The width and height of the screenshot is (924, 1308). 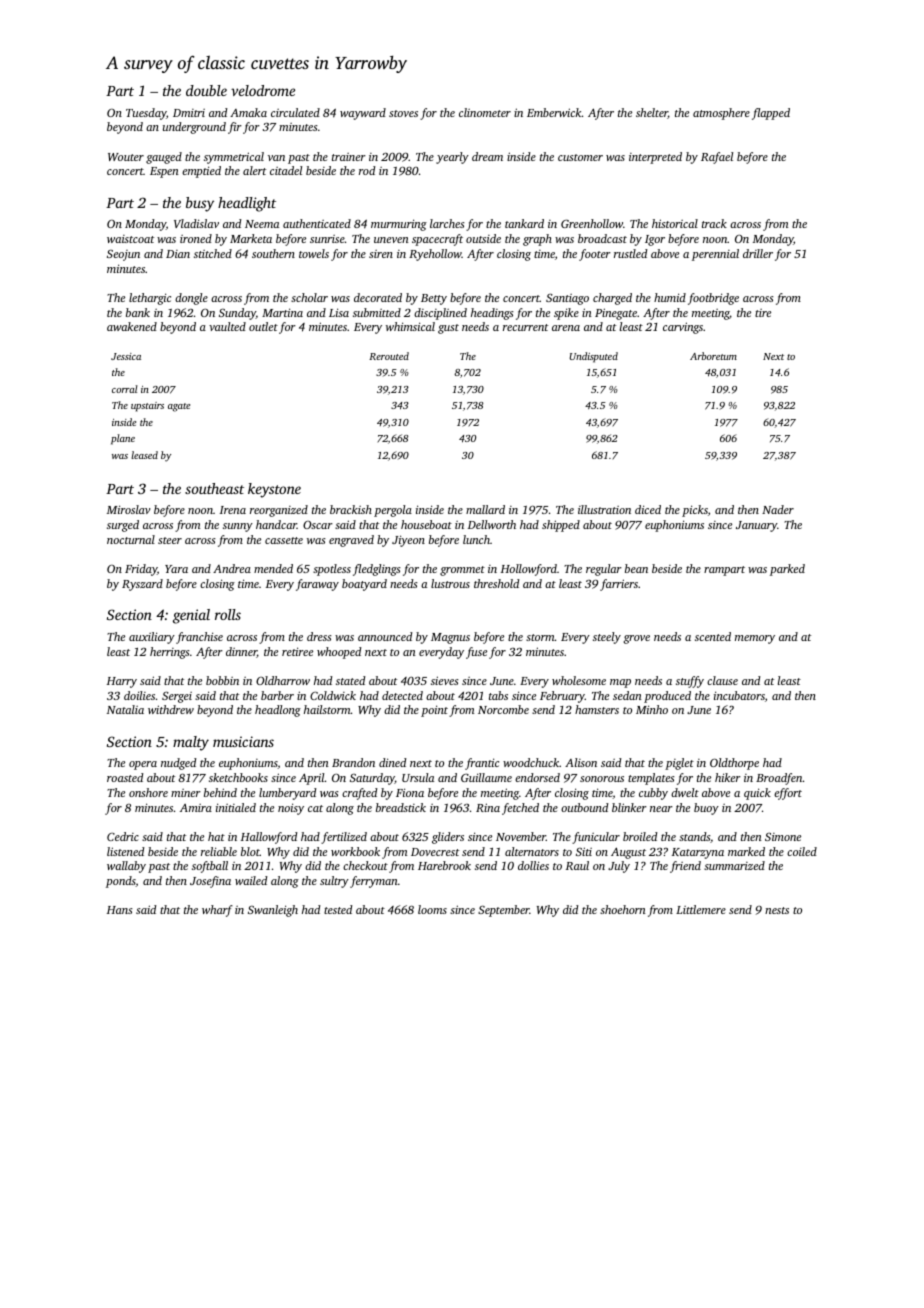 What do you see at coordinates (452, 158) in the screenshot?
I see `yearly` at bounding box center [452, 158].
